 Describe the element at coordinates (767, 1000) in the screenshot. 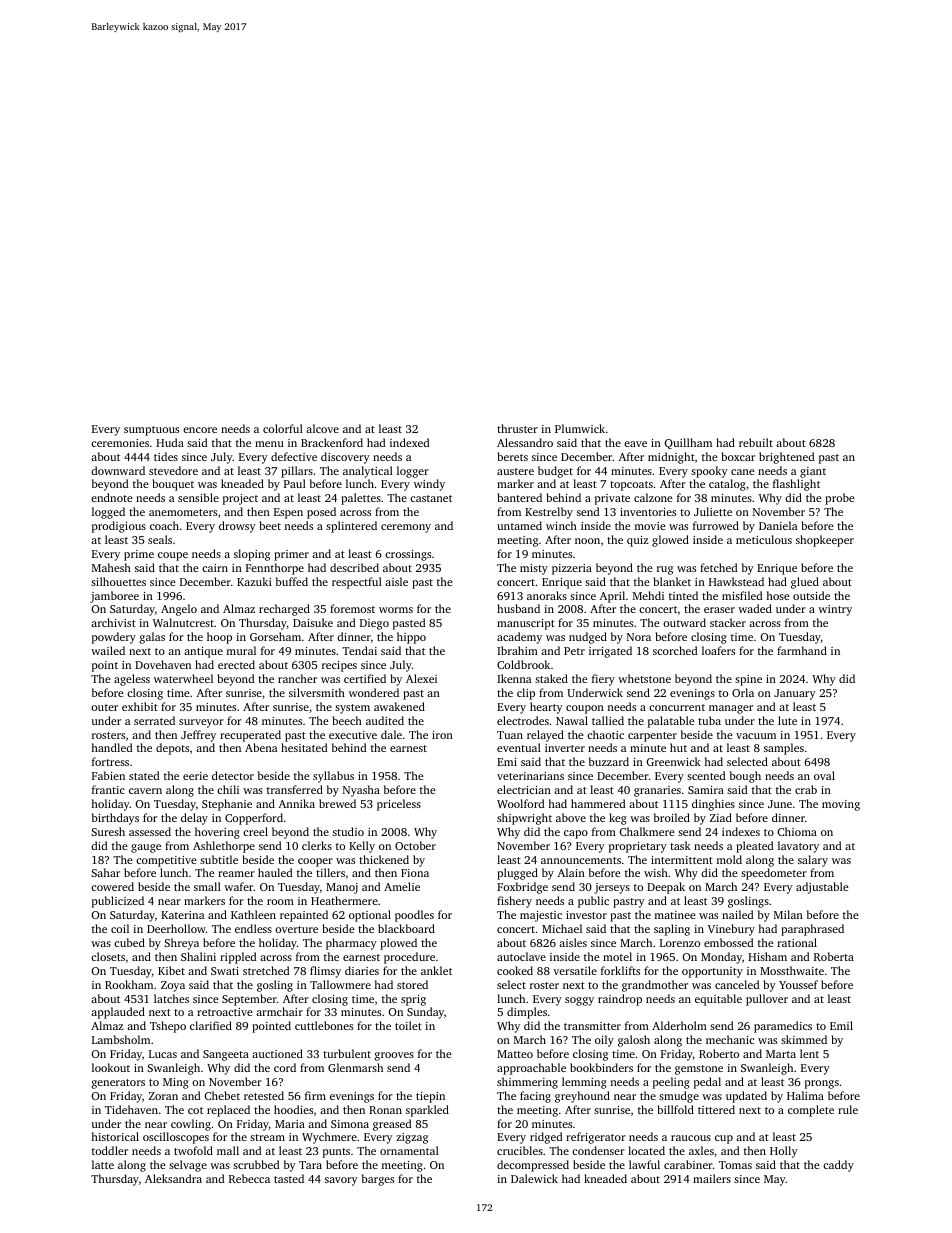

I see `pullover` at that location.
